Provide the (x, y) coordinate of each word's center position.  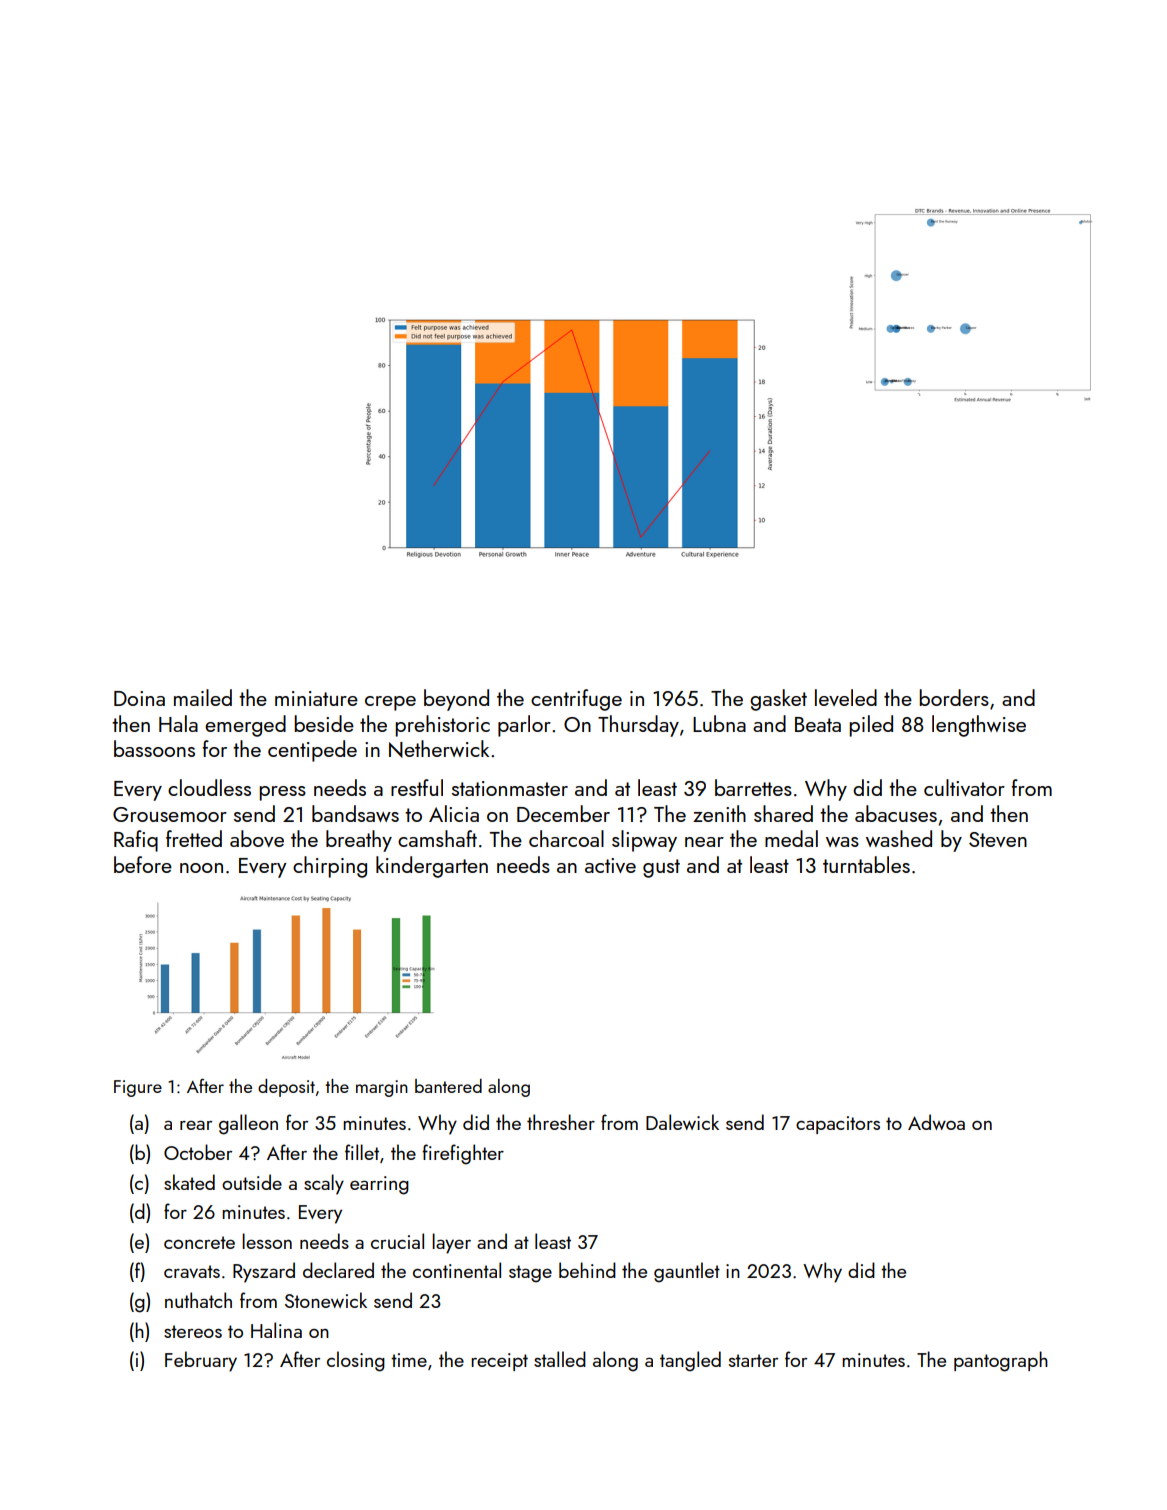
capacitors (838, 1125)
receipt (499, 1362)
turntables (866, 864)
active (610, 865)
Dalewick (682, 1122)
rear (196, 1125)
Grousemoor (170, 814)
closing (356, 1361)
